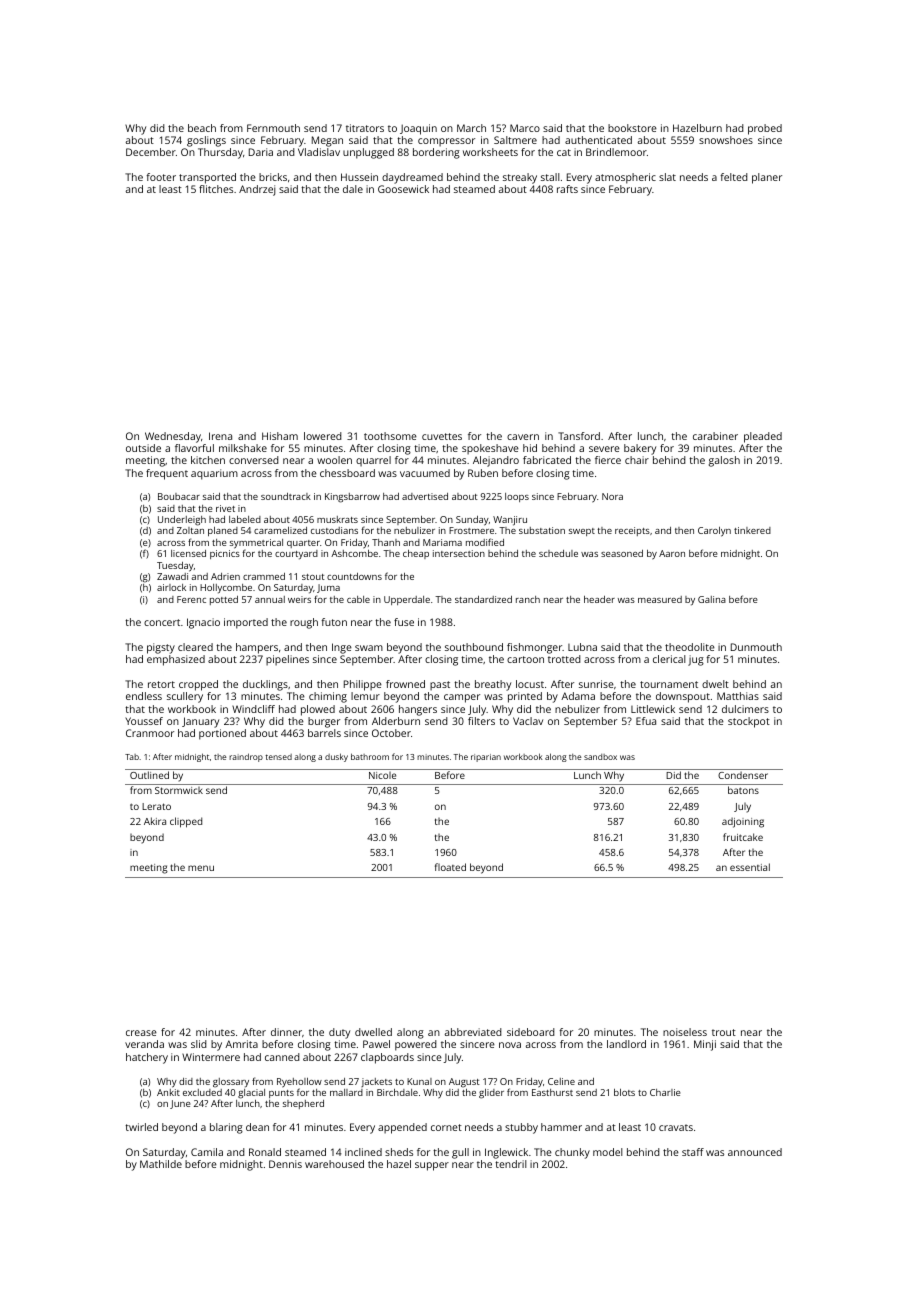 The image size is (908, 1316). Describe the element at coordinates (667, 177) in the screenshot. I see `slat` at that location.
